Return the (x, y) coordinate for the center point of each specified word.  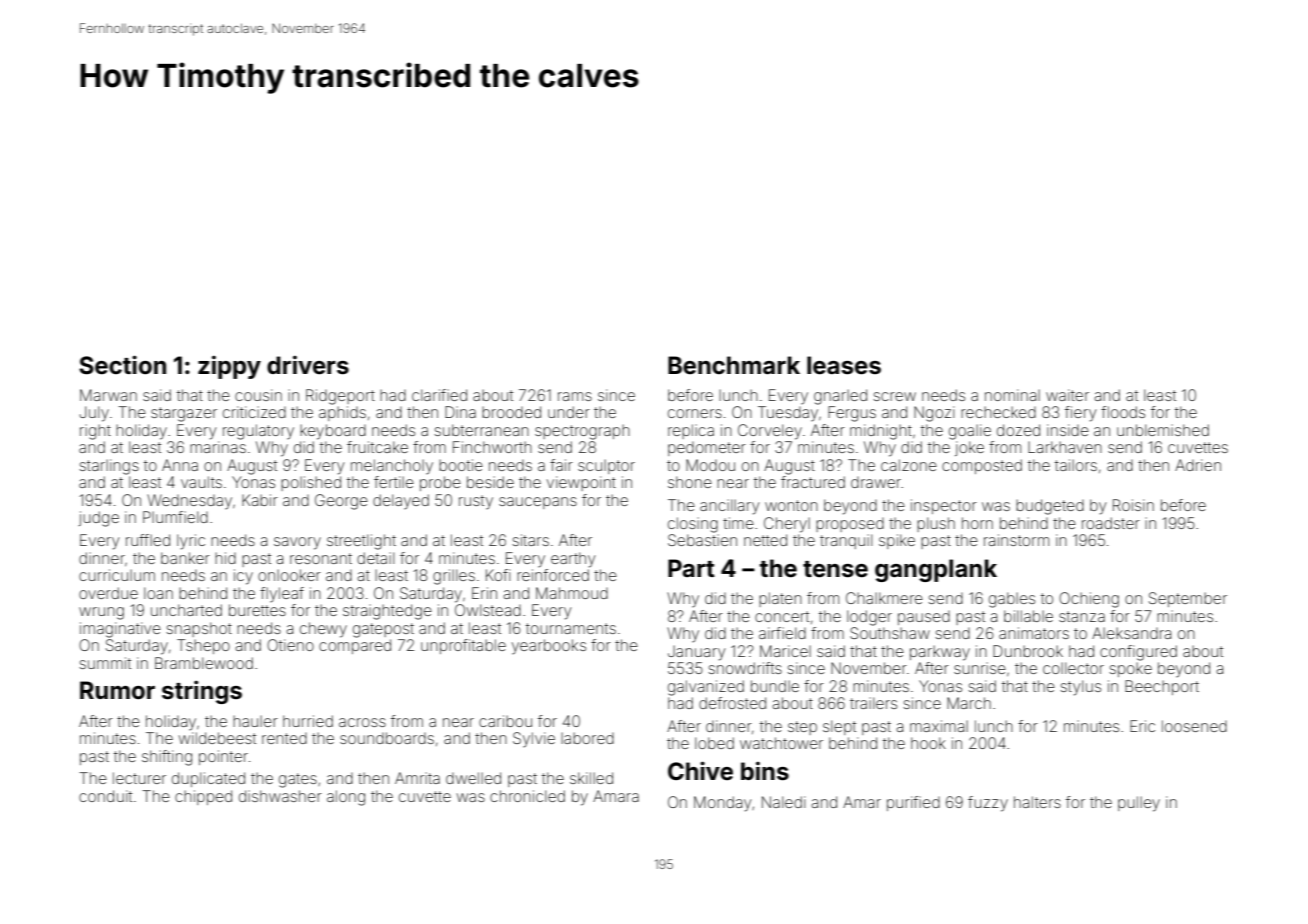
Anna (180, 465)
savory (297, 543)
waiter (1067, 395)
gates (298, 780)
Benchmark (734, 365)
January (697, 653)
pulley (1139, 804)
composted (982, 466)
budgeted (1050, 507)
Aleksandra (1131, 633)
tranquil (846, 541)
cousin (258, 395)
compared (355, 646)
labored (587, 738)
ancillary (730, 507)
